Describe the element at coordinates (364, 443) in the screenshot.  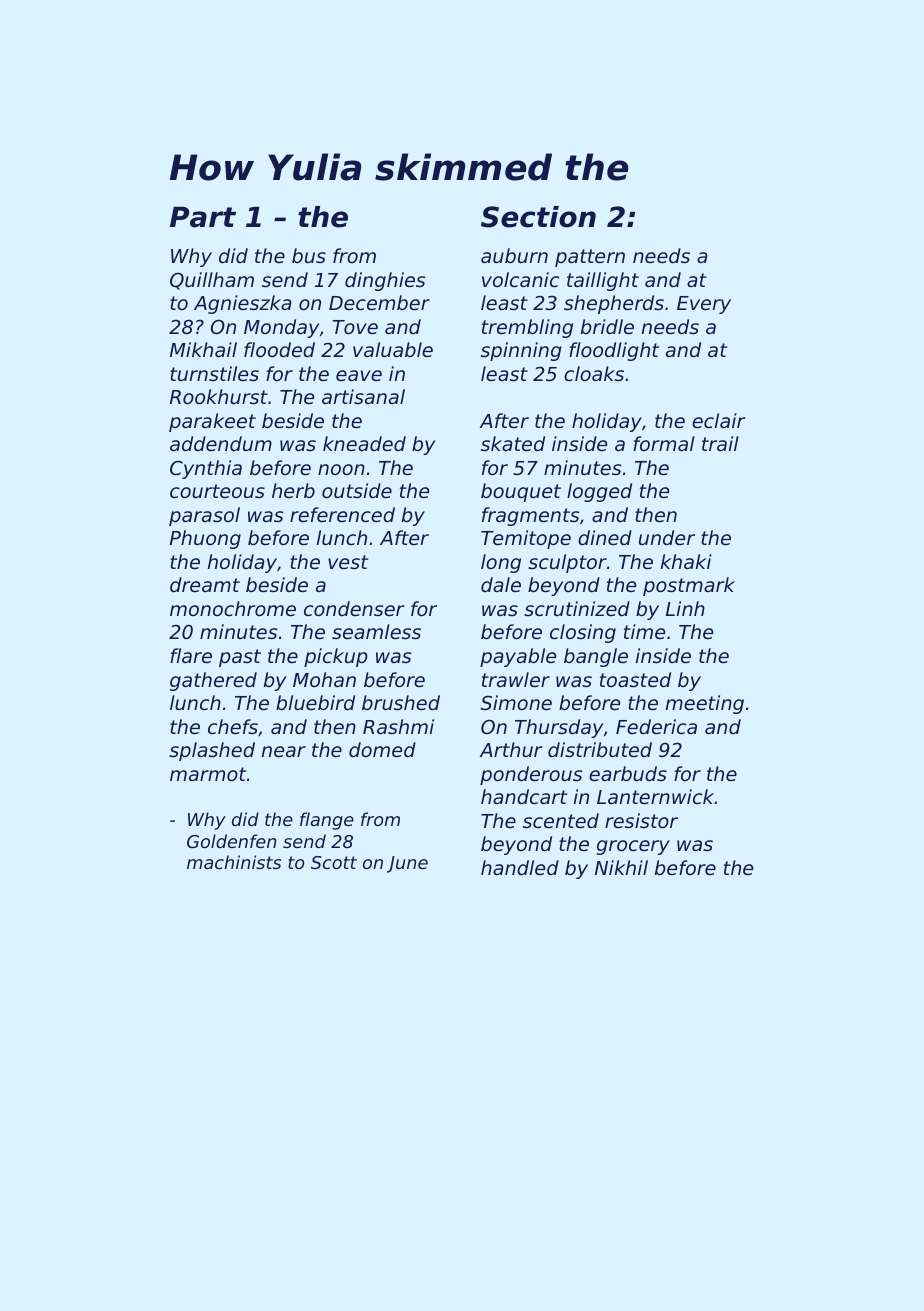
I see `kneaded` at that location.
